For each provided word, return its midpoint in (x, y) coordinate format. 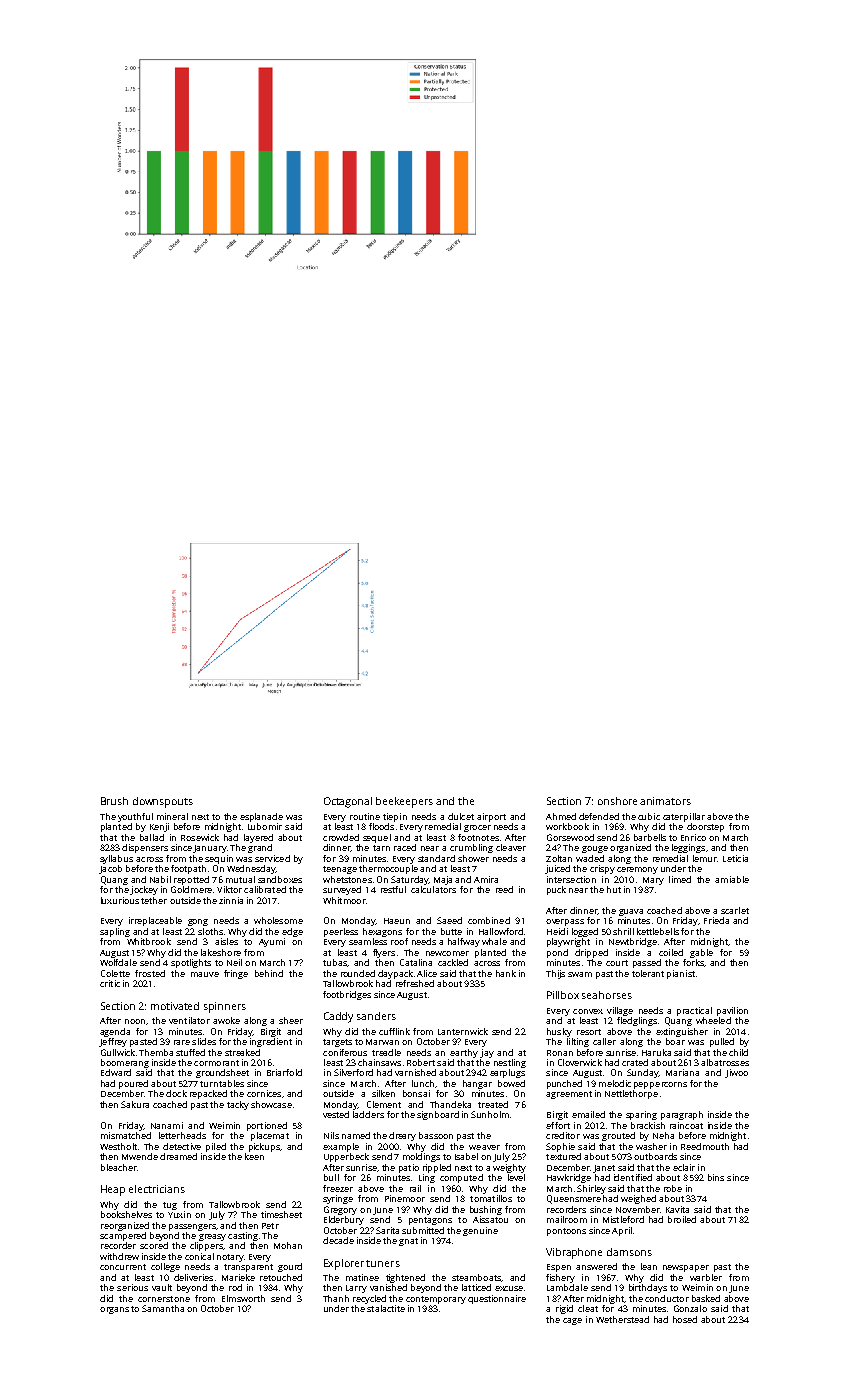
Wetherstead (622, 1319)
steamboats (476, 1277)
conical (199, 1256)
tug (170, 1206)
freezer (338, 1188)
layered (258, 838)
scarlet (735, 910)
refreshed (415, 983)
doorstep (705, 827)
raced (405, 847)
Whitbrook (149, 941)
